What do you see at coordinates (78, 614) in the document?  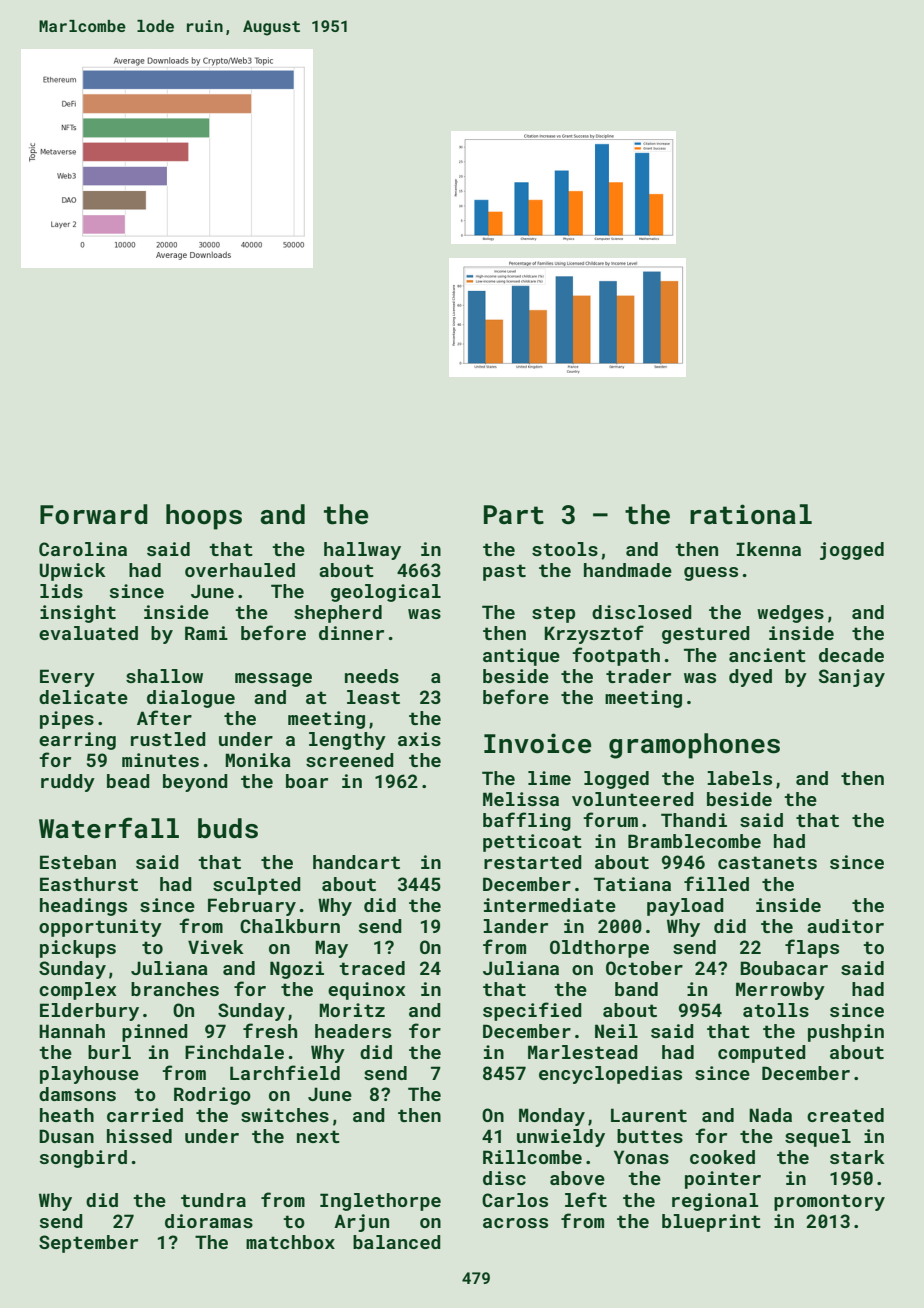 I see `insight` at bounding box center [78, 614].
